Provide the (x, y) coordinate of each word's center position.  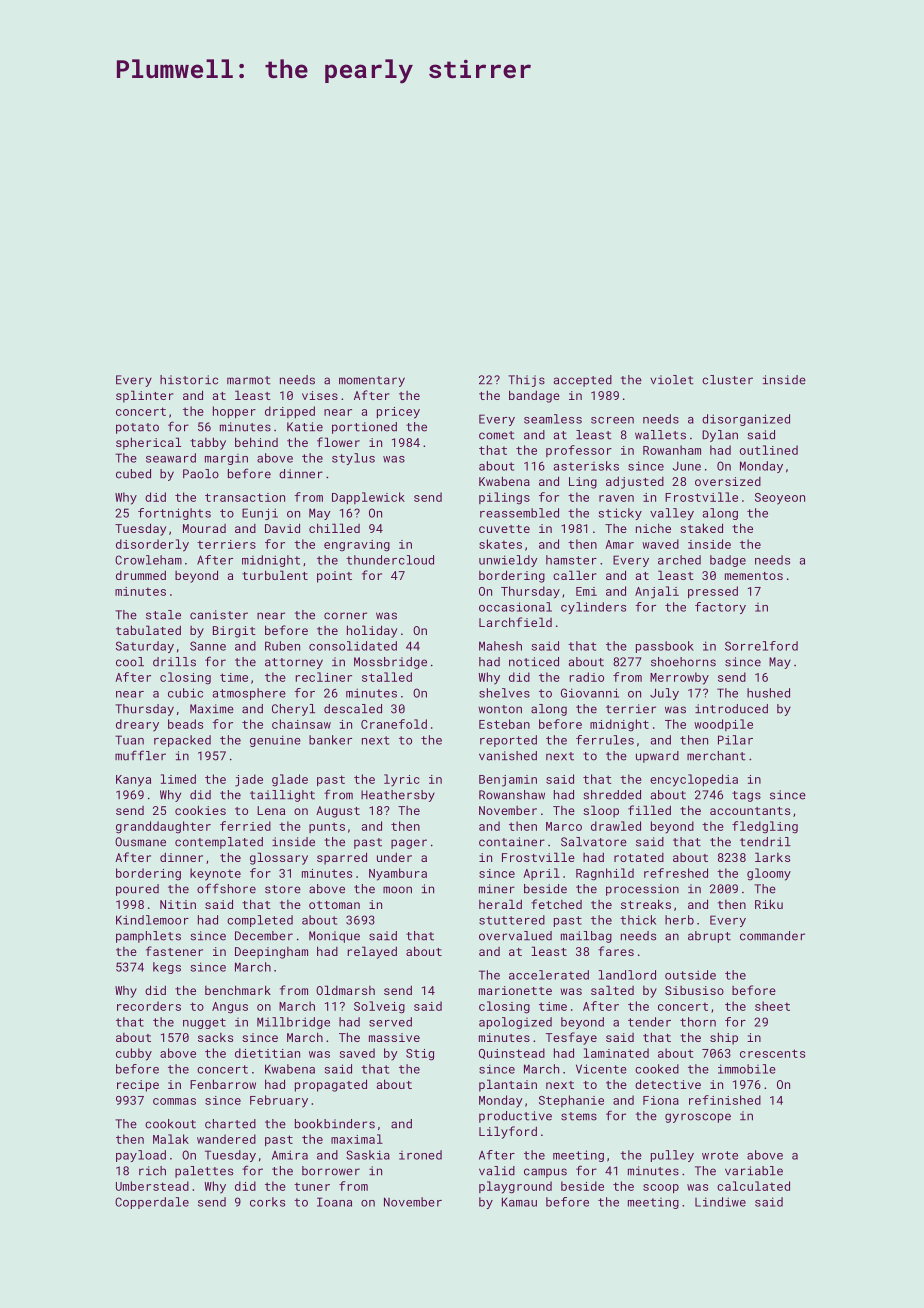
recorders (149, 1006)
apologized (515, 1023)
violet (672, 380)
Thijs (526, 381)
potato (137, 428)
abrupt (709, 937)
